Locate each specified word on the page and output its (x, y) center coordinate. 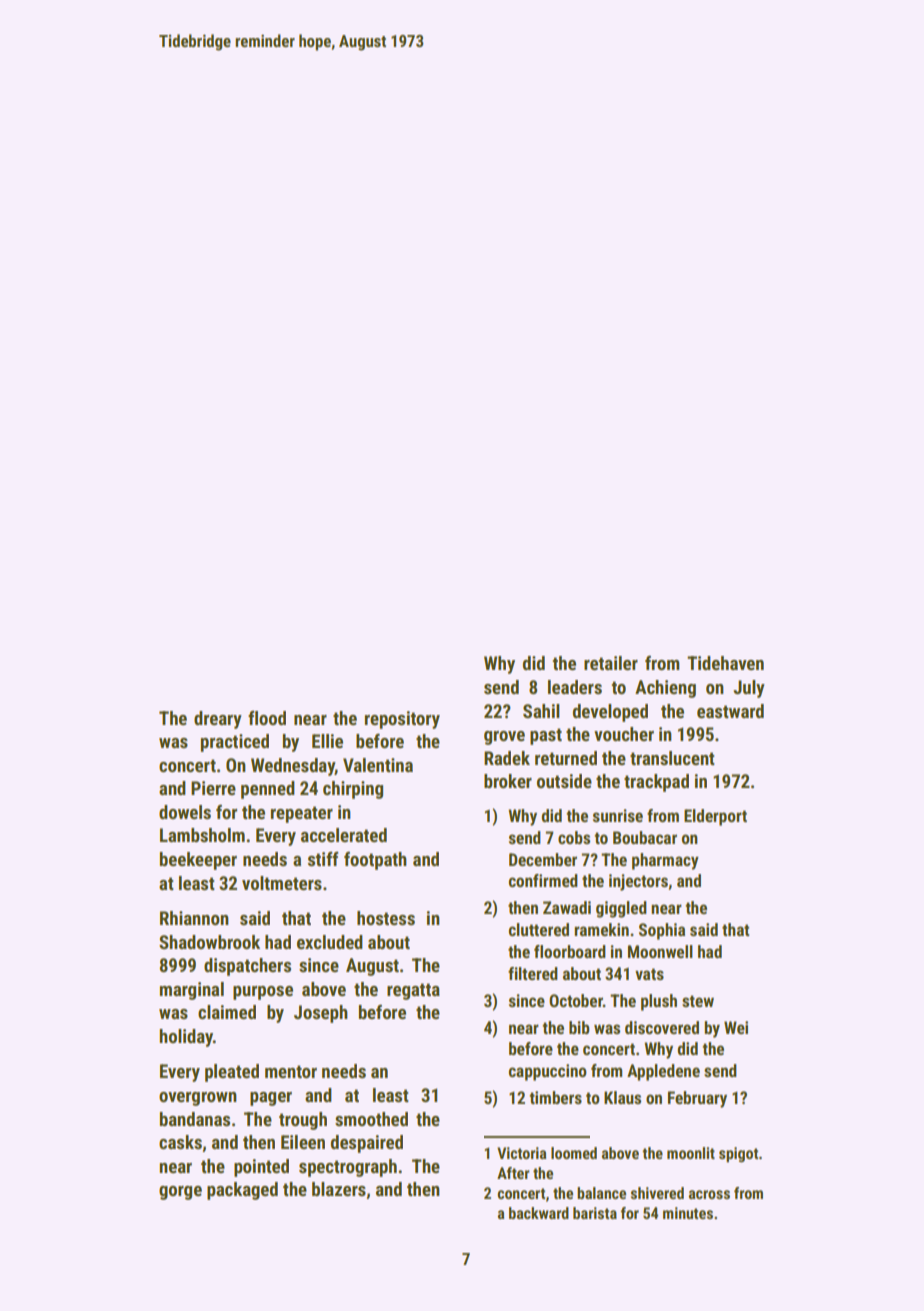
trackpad (656, 783)
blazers (339, 1189)
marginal (192, 991)
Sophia (662, 931)
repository (402, 720)
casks (180, 1142)
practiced (235, 743)
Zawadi (567, 907)
